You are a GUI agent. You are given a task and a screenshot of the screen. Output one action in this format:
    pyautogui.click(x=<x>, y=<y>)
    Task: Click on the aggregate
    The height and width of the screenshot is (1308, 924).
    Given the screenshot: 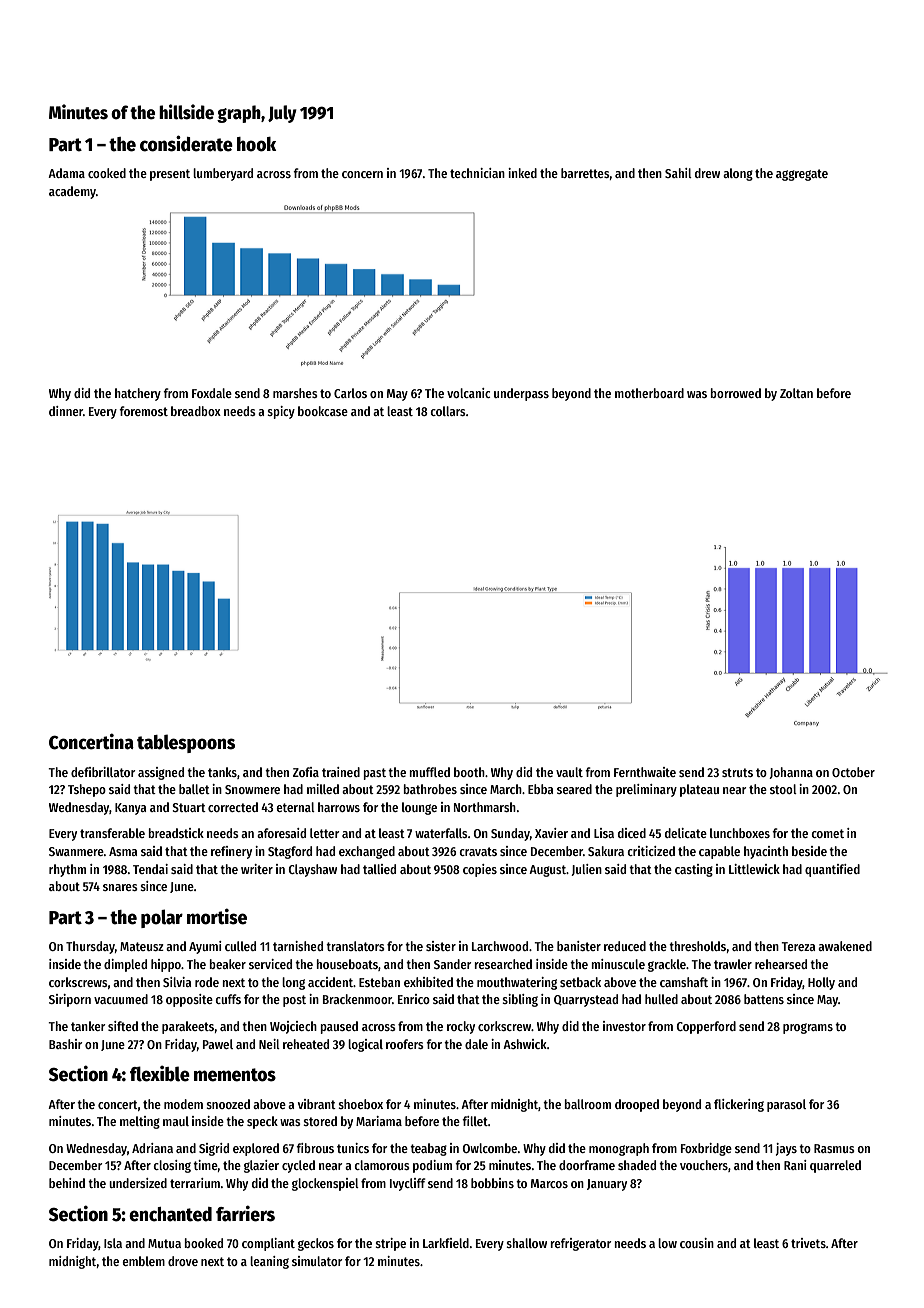 What is the action you would take?
    pyautogui.click(x=802, y=175)
